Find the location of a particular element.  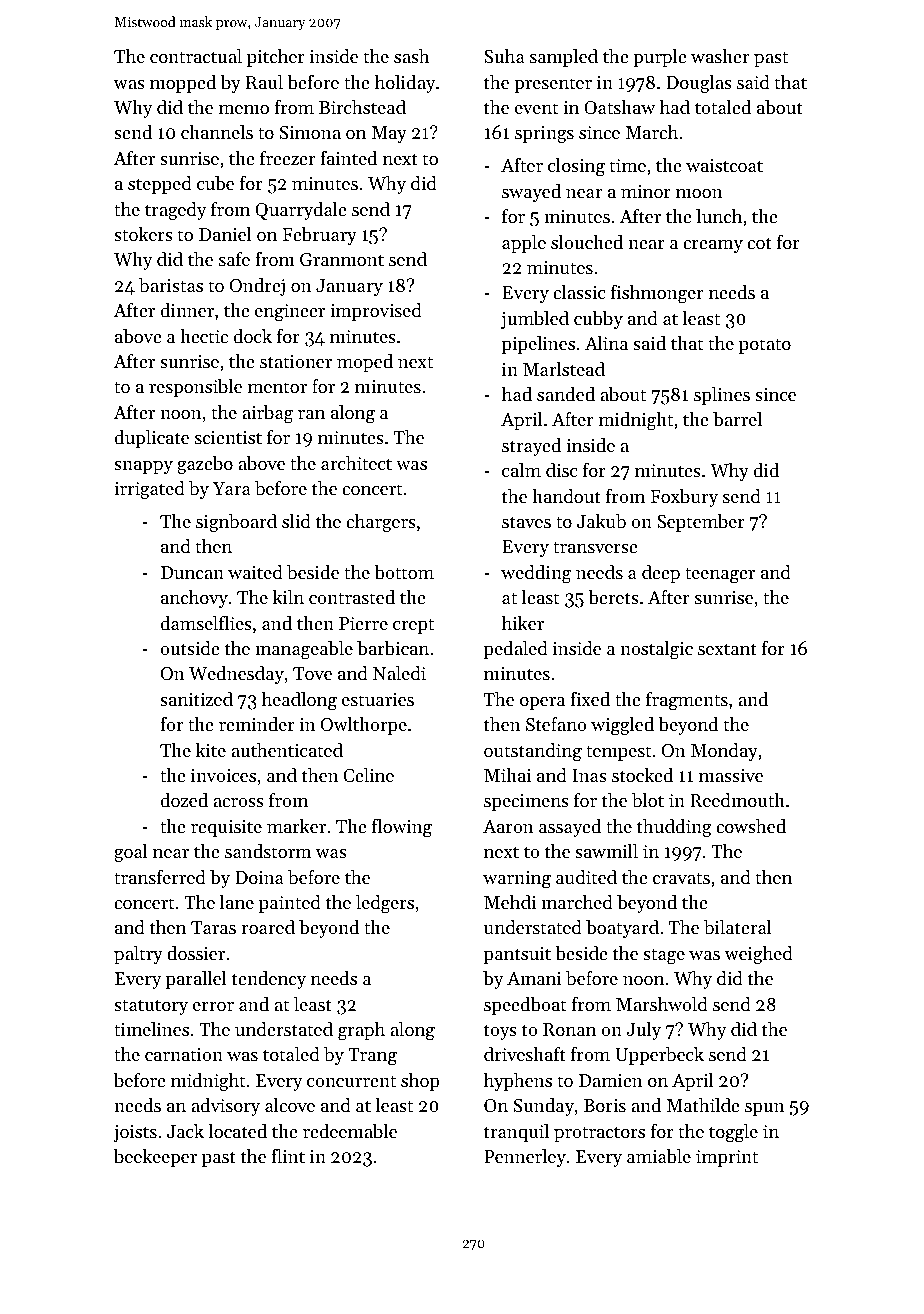

lunch is located at coordinates (719, 216).
